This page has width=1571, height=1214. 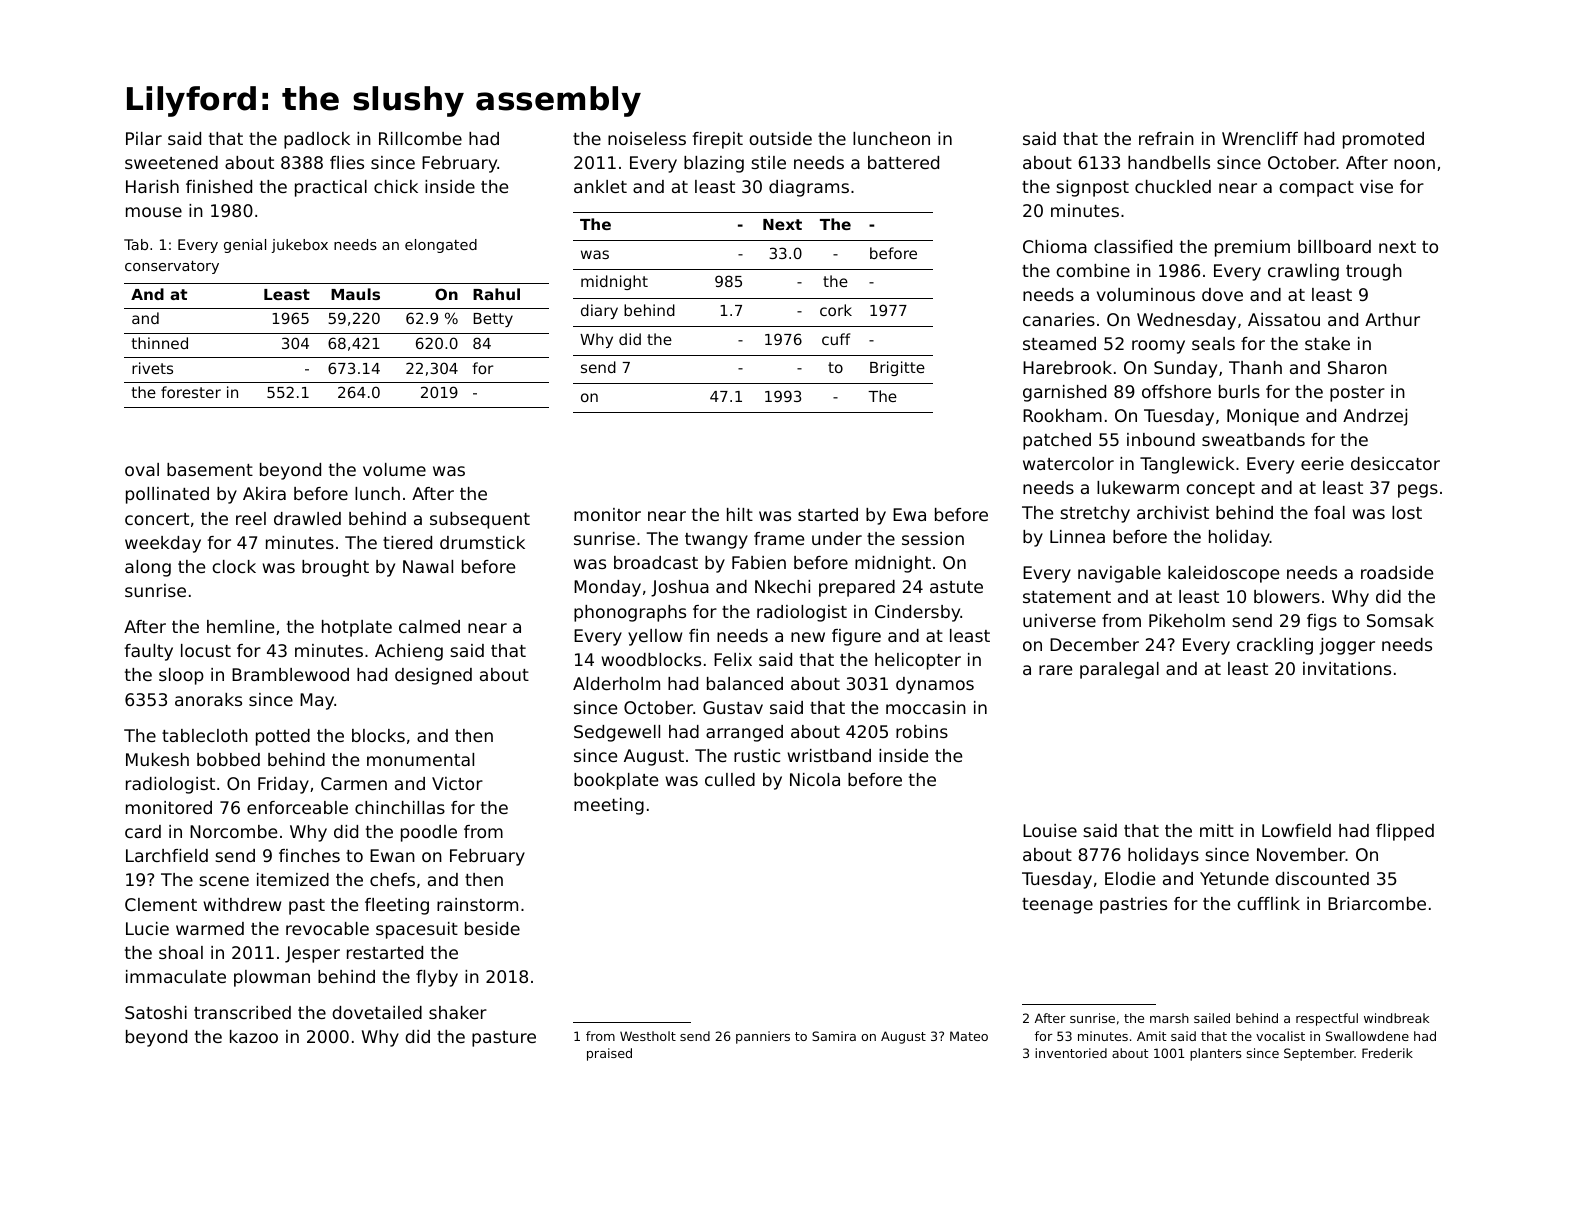 I want to click on designed, so click(x=433, y=676).
